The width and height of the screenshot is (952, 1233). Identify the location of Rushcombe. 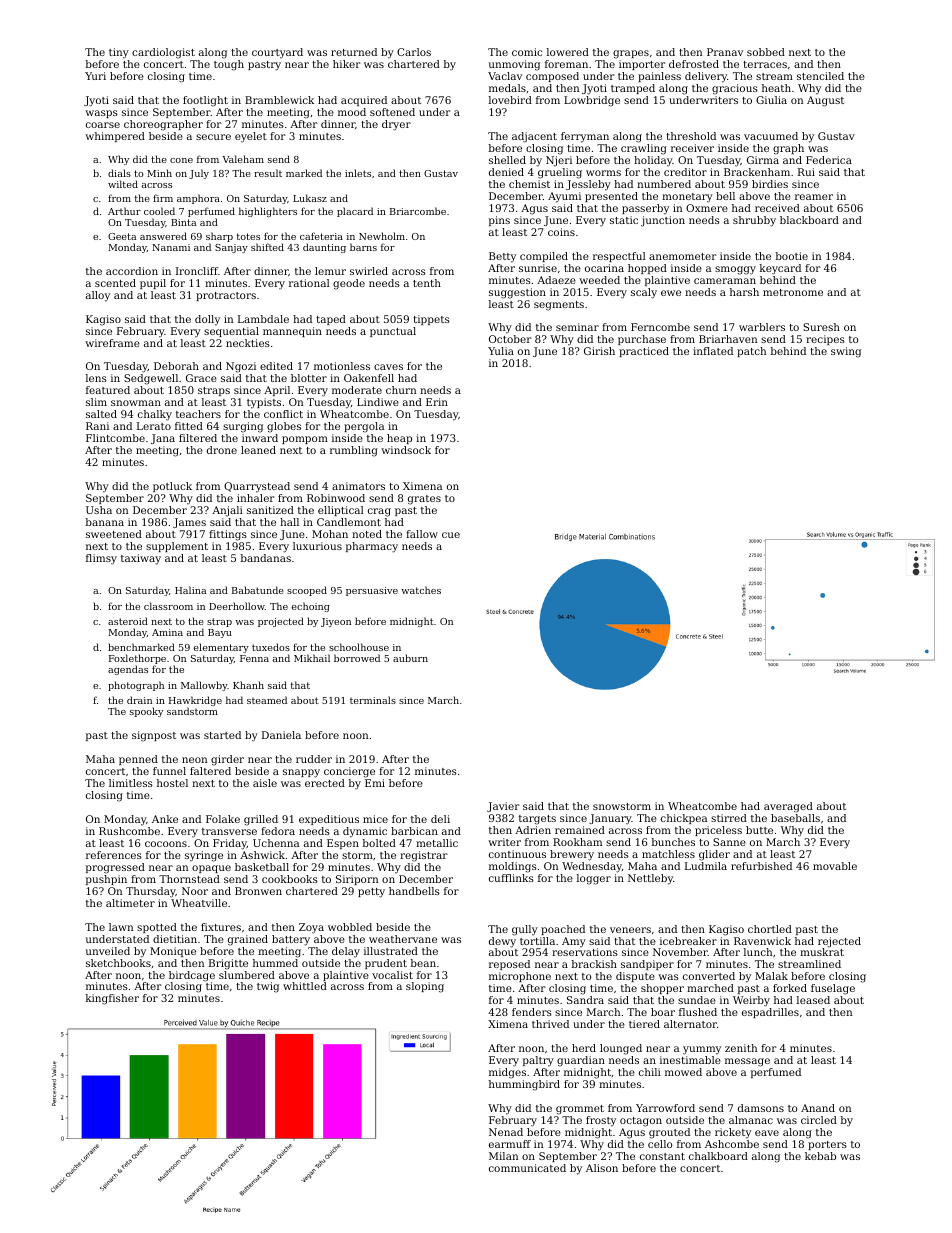
(129, 831).
